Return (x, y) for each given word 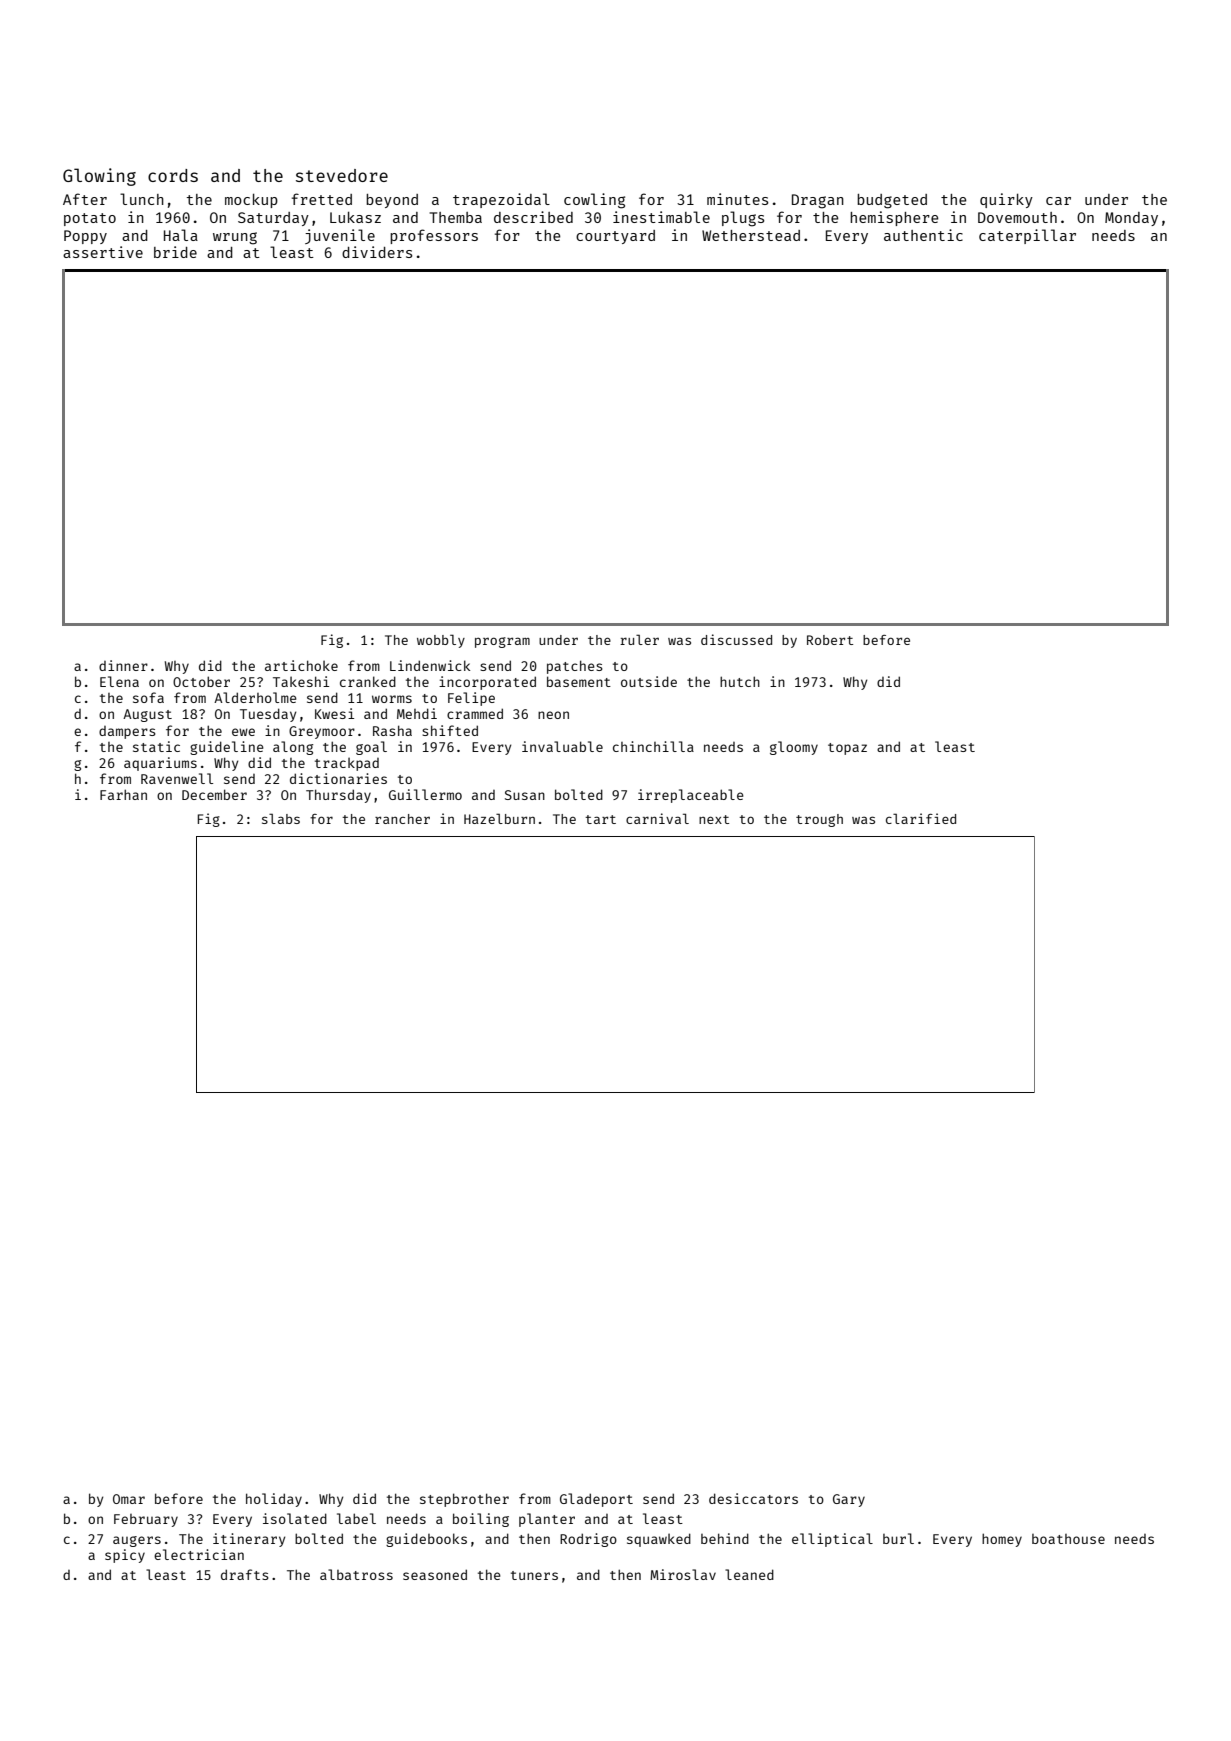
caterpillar (1027, 236)
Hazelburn (499, 818)
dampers (127, 732)
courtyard (615, 237)
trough (819, 820)
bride (175, 252)
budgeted (892, 201)
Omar (129, 1499)
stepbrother (464, 1500)
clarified (921, 818)
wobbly (441, 641)
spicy (125, 1556)
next (714, 819)
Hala (181, 235)
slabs (281, 818)
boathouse (1068, 1539)
